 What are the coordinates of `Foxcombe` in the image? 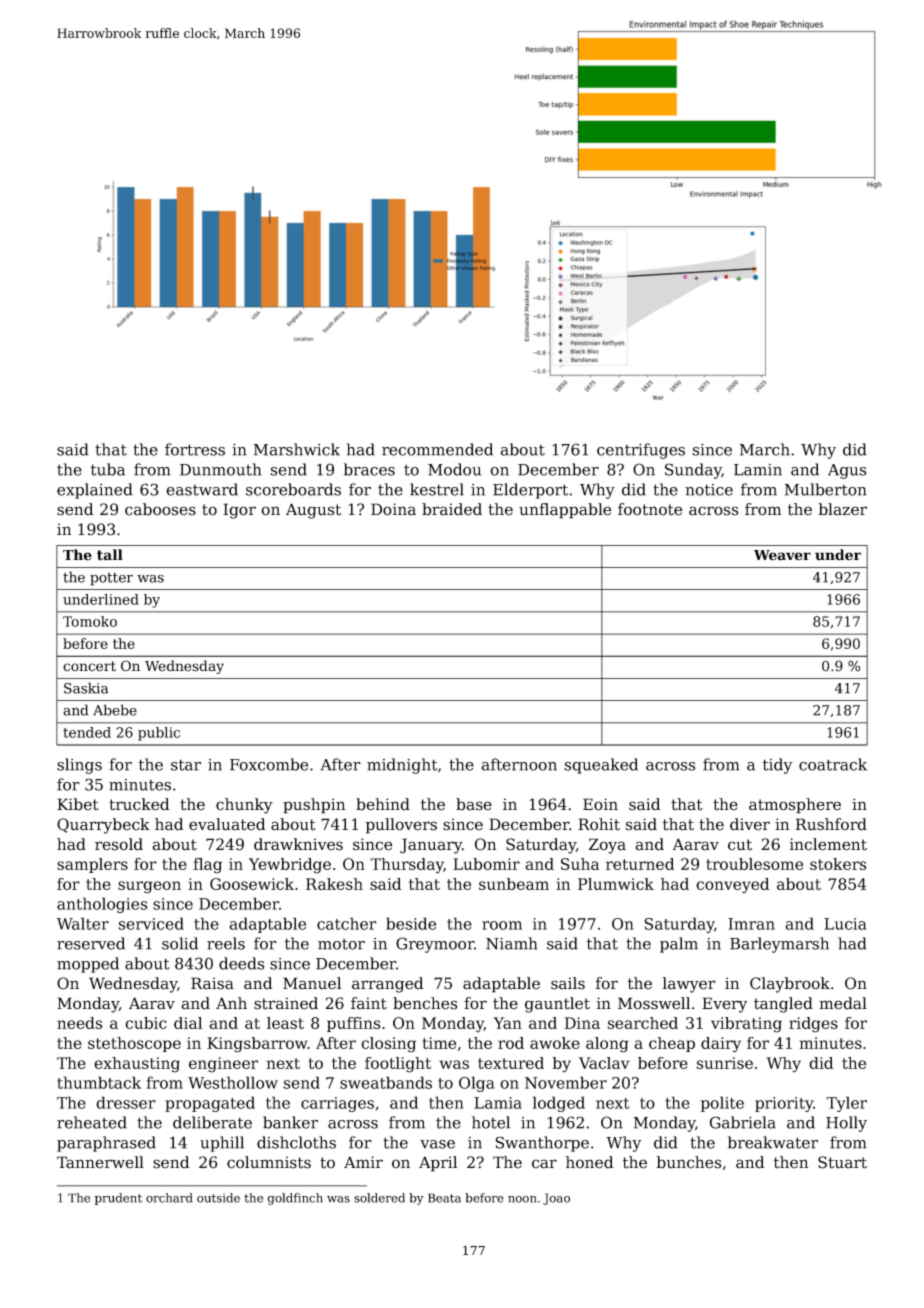 It's located at (269, 764).
